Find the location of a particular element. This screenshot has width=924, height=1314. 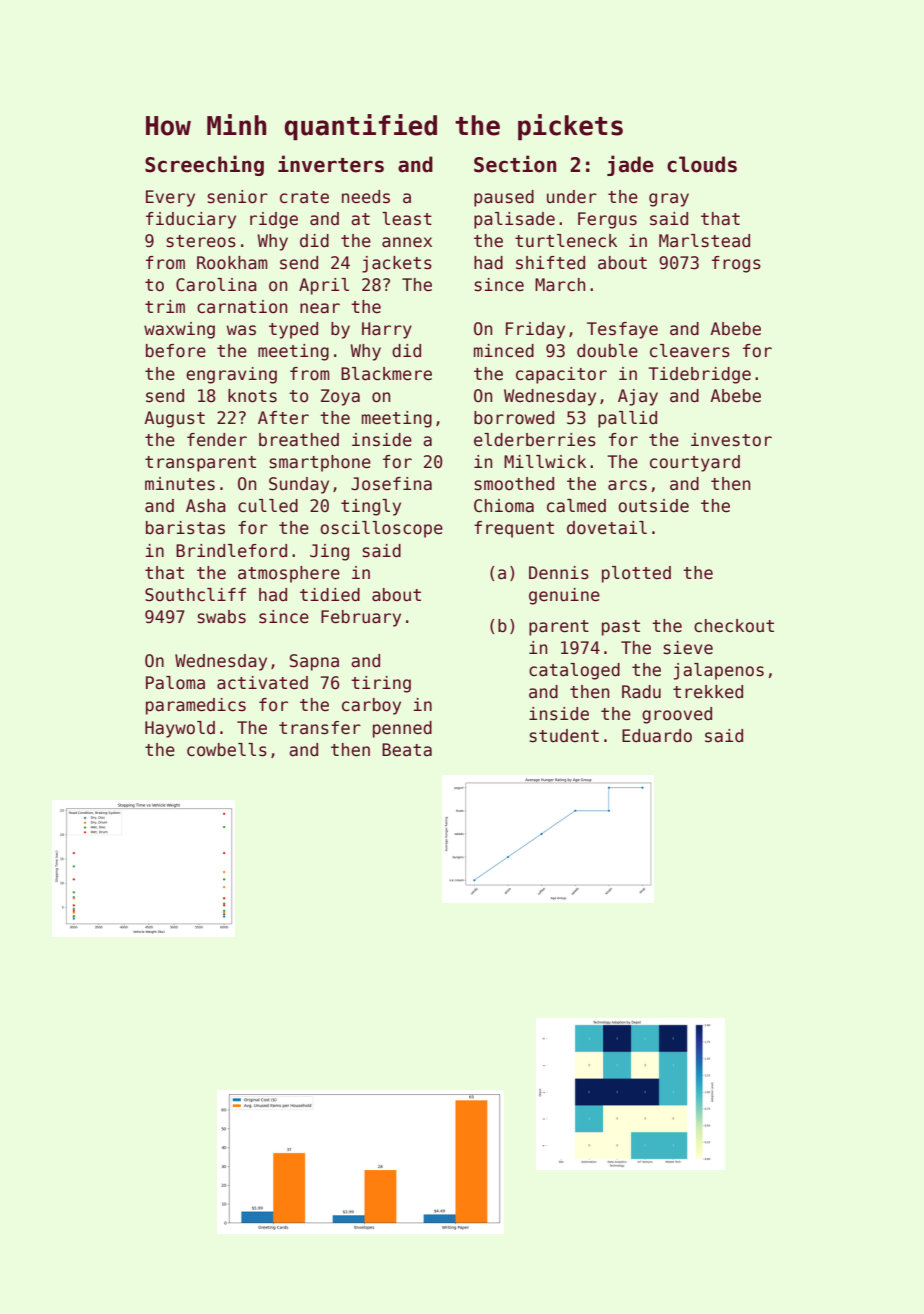

oscilloscope is located at coordinates (381, 529).
